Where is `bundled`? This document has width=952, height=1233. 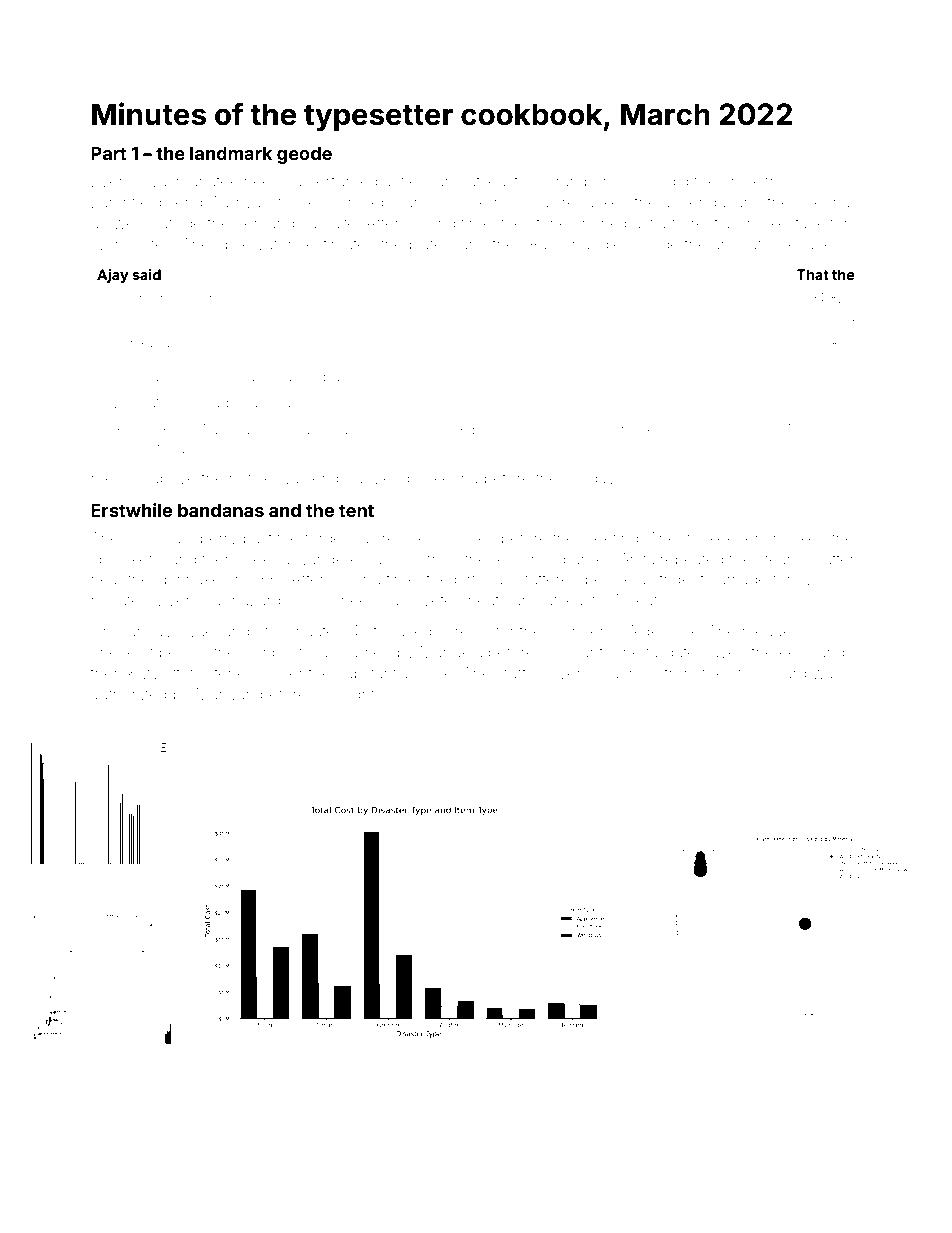 bundled is located at coordinates (350, 376).
